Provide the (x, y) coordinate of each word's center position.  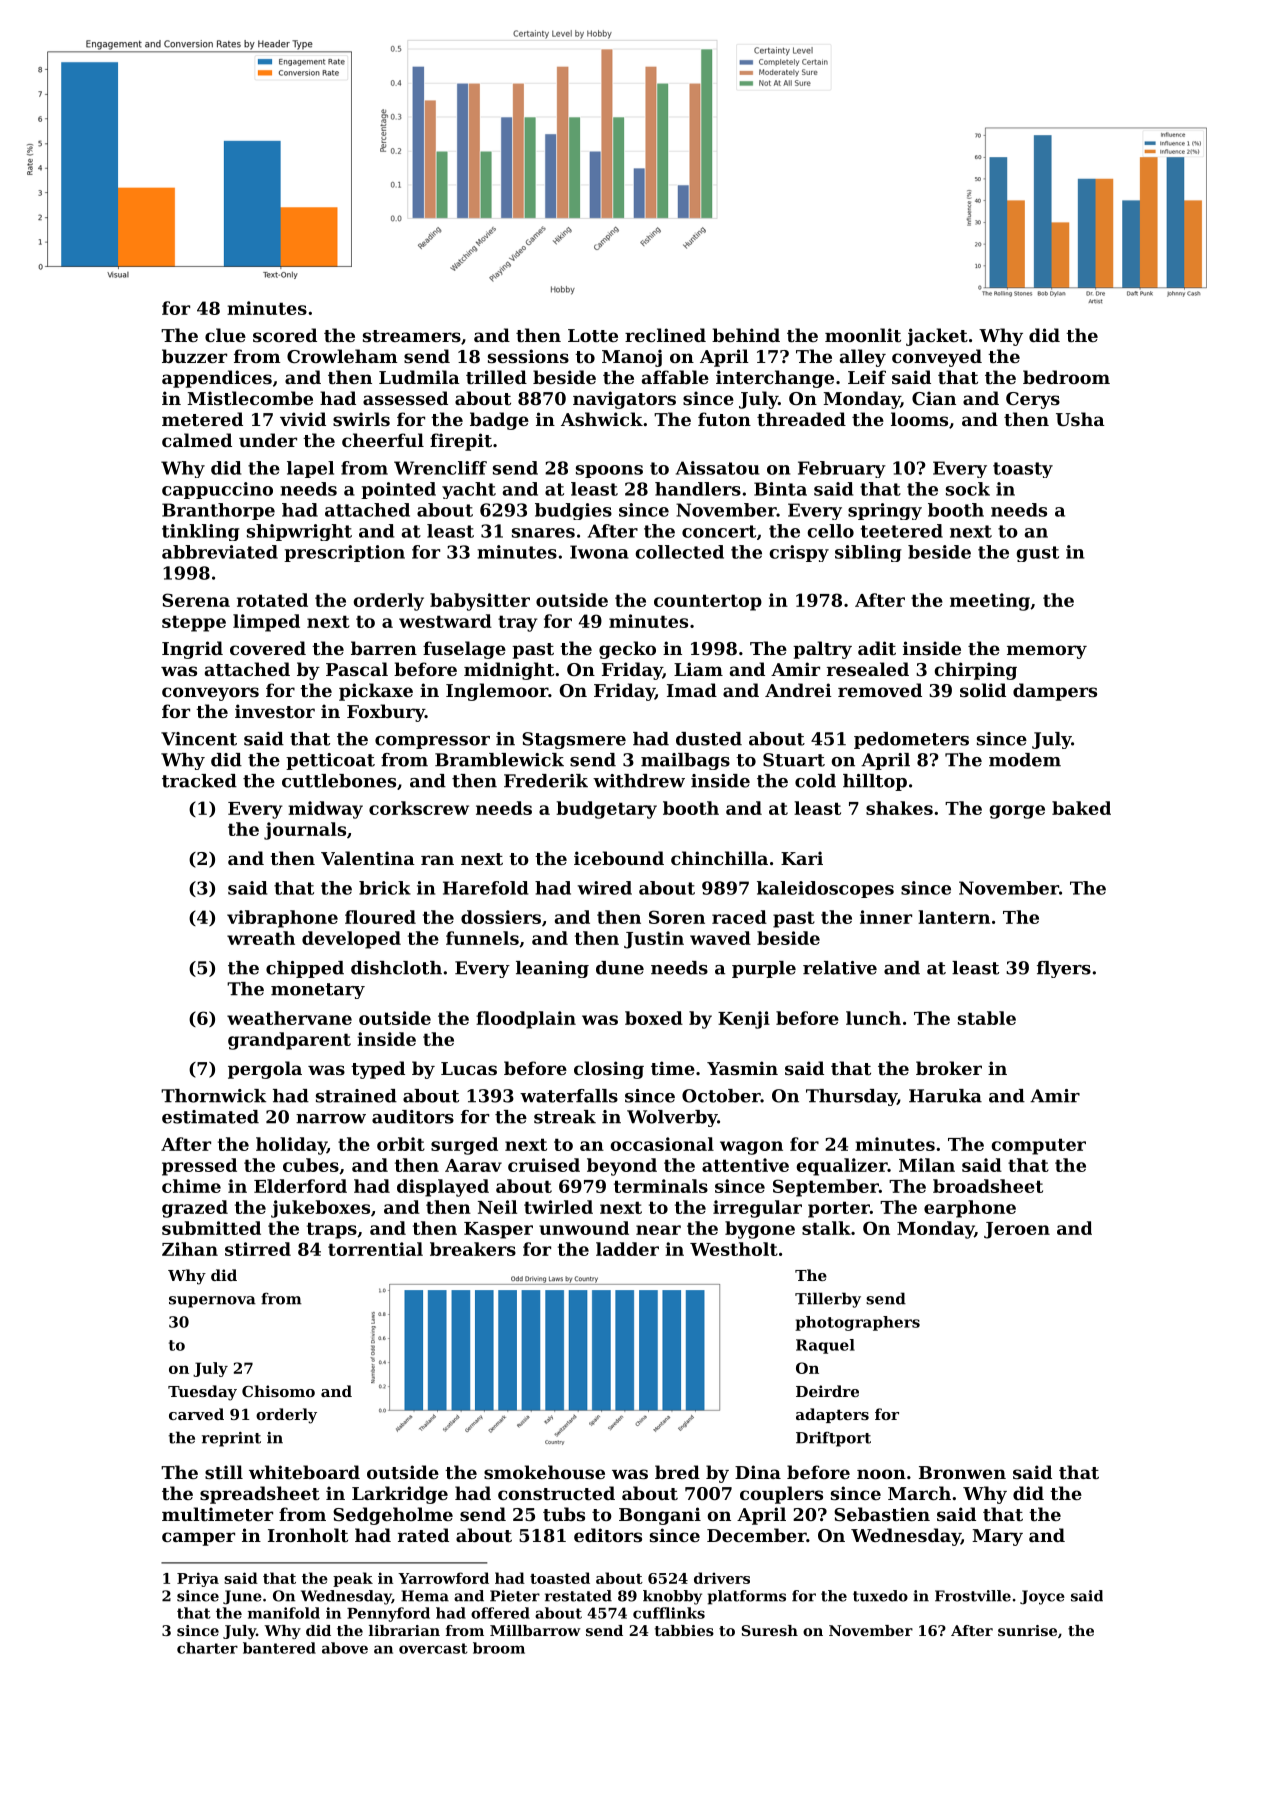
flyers (1064, 969)
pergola (265, 1070)
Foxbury (386, 713)
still (224, 1472)
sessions (528, 356)
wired (604, 888)
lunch (873, 1018)
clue (225, 335)
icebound (619, 858)
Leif (867, 377)
